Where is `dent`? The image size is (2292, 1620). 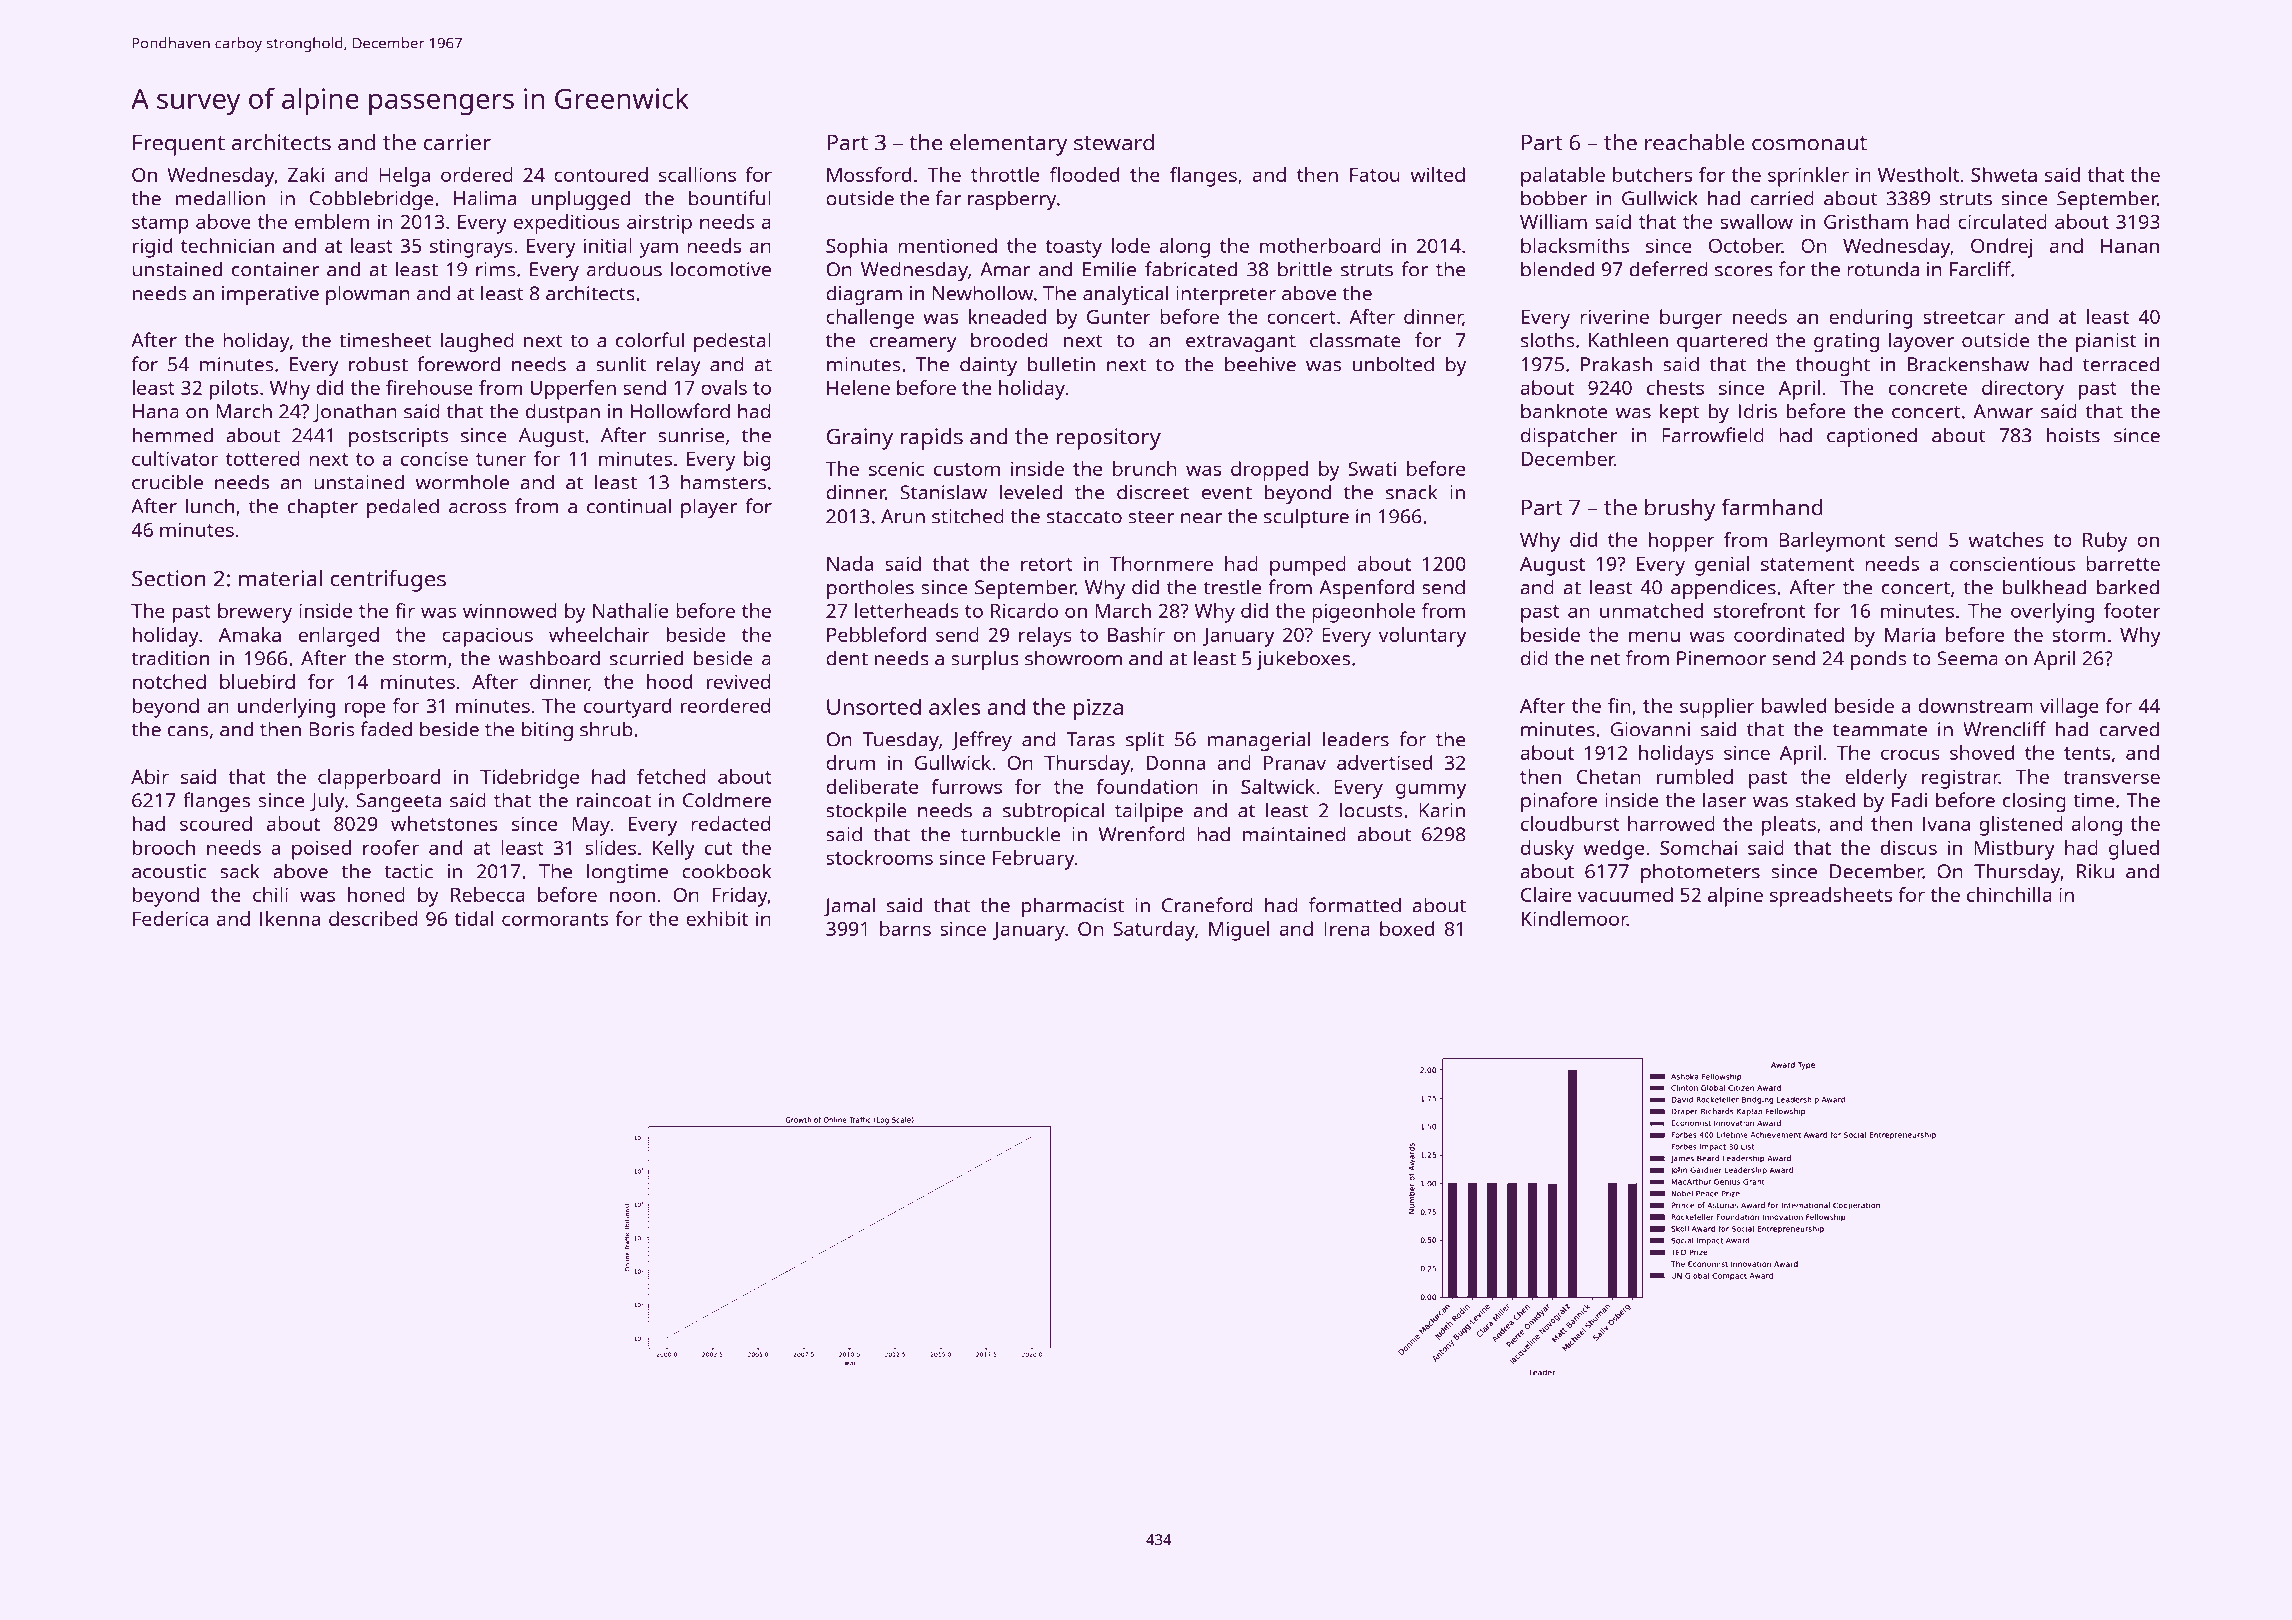 dent is located at coordinates (847, 658).
